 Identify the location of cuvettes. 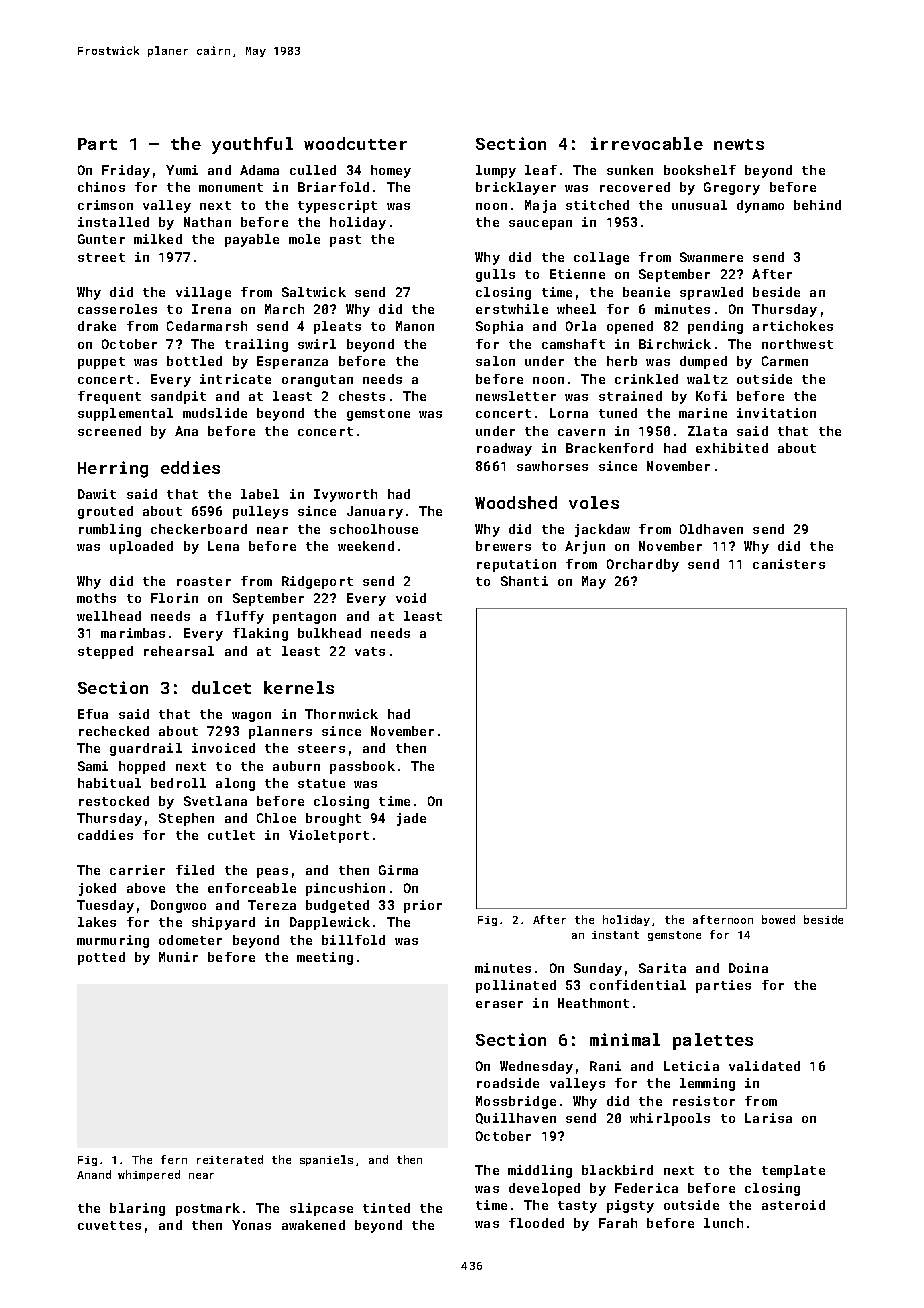
(109, 1225).
